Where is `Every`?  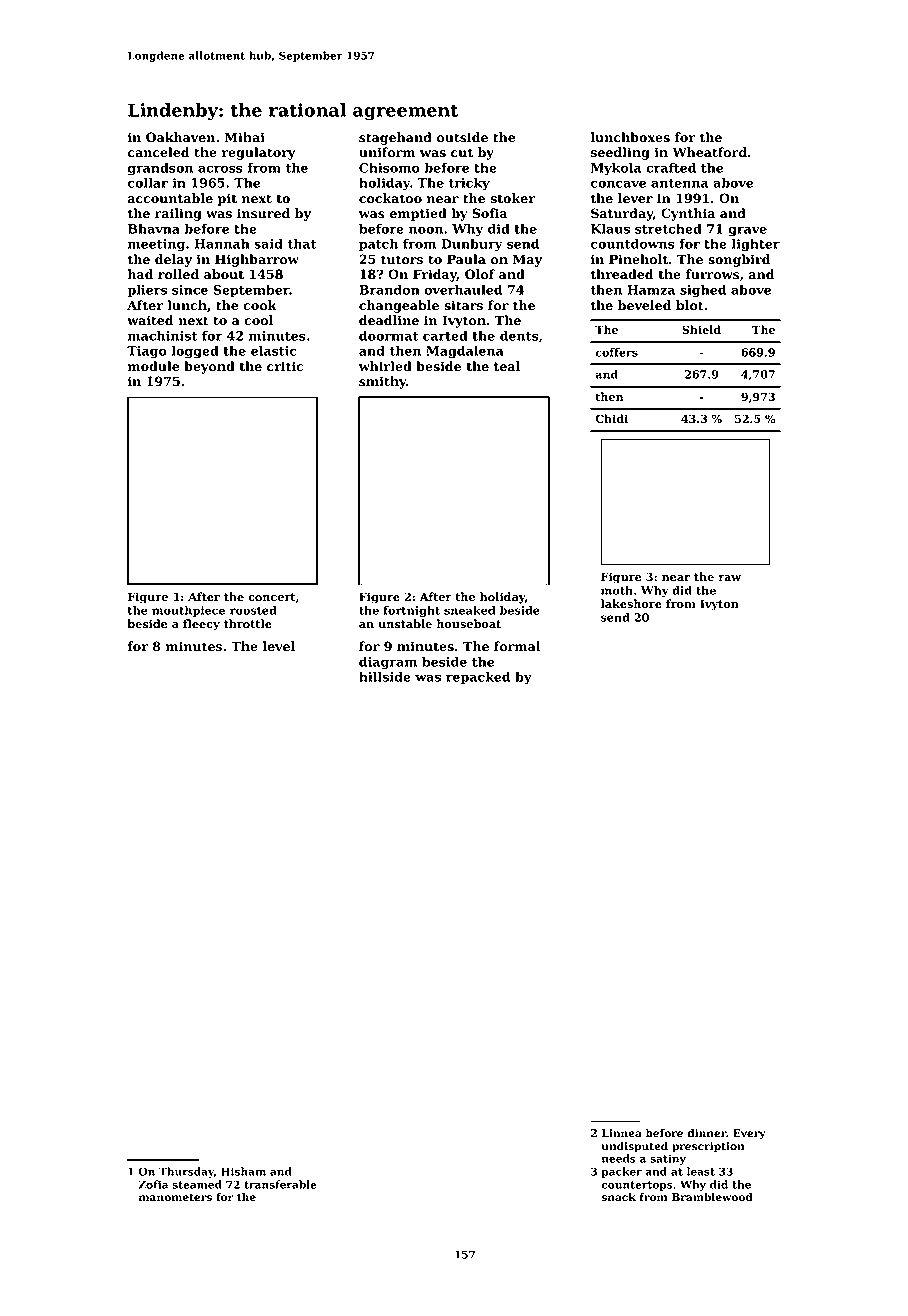
Every is located at coordinates (749, 1134).
